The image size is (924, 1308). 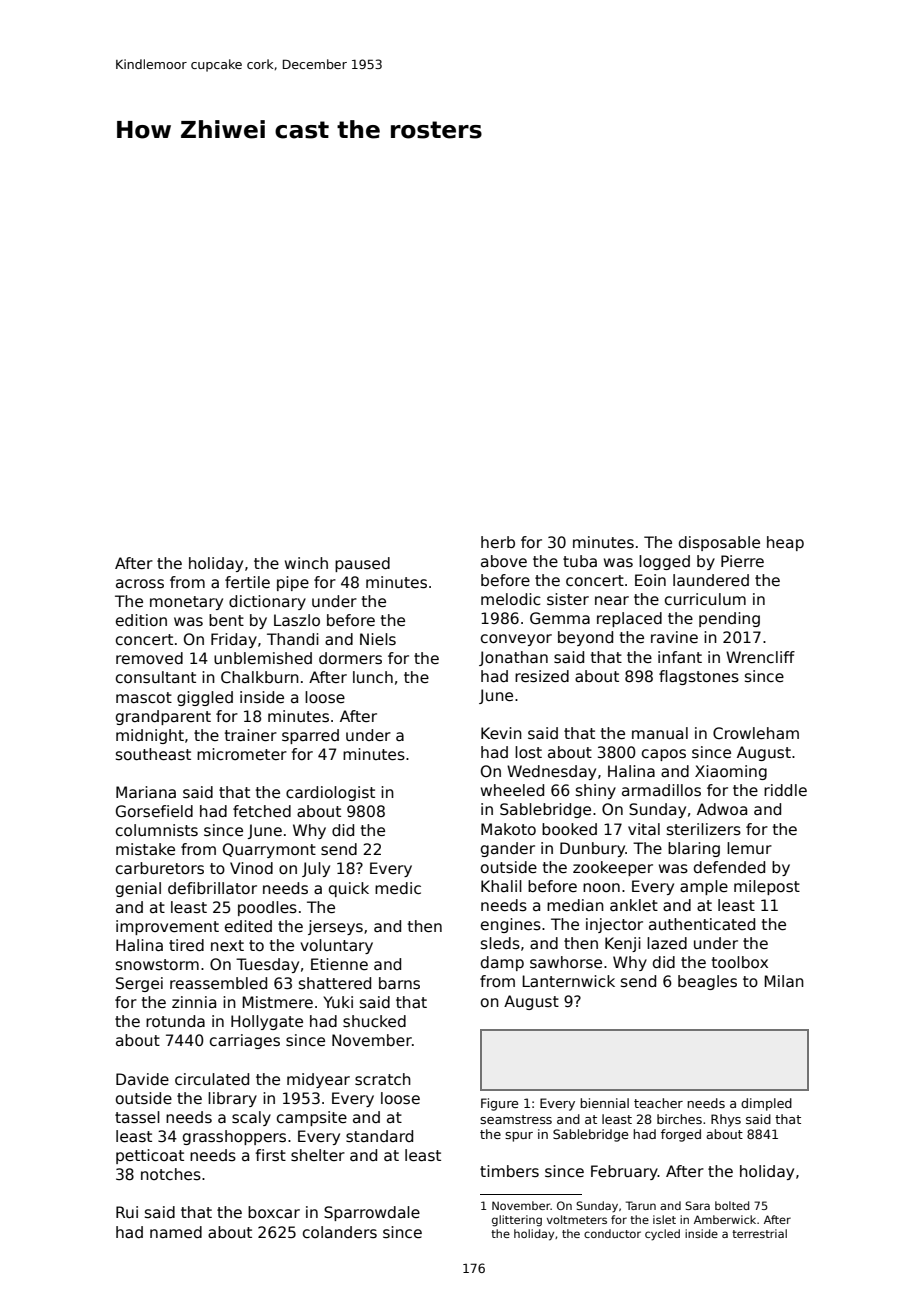 What do you see at coordinates (601, 888) in the image?
I see `noon` at bounding box center [601, 888].
